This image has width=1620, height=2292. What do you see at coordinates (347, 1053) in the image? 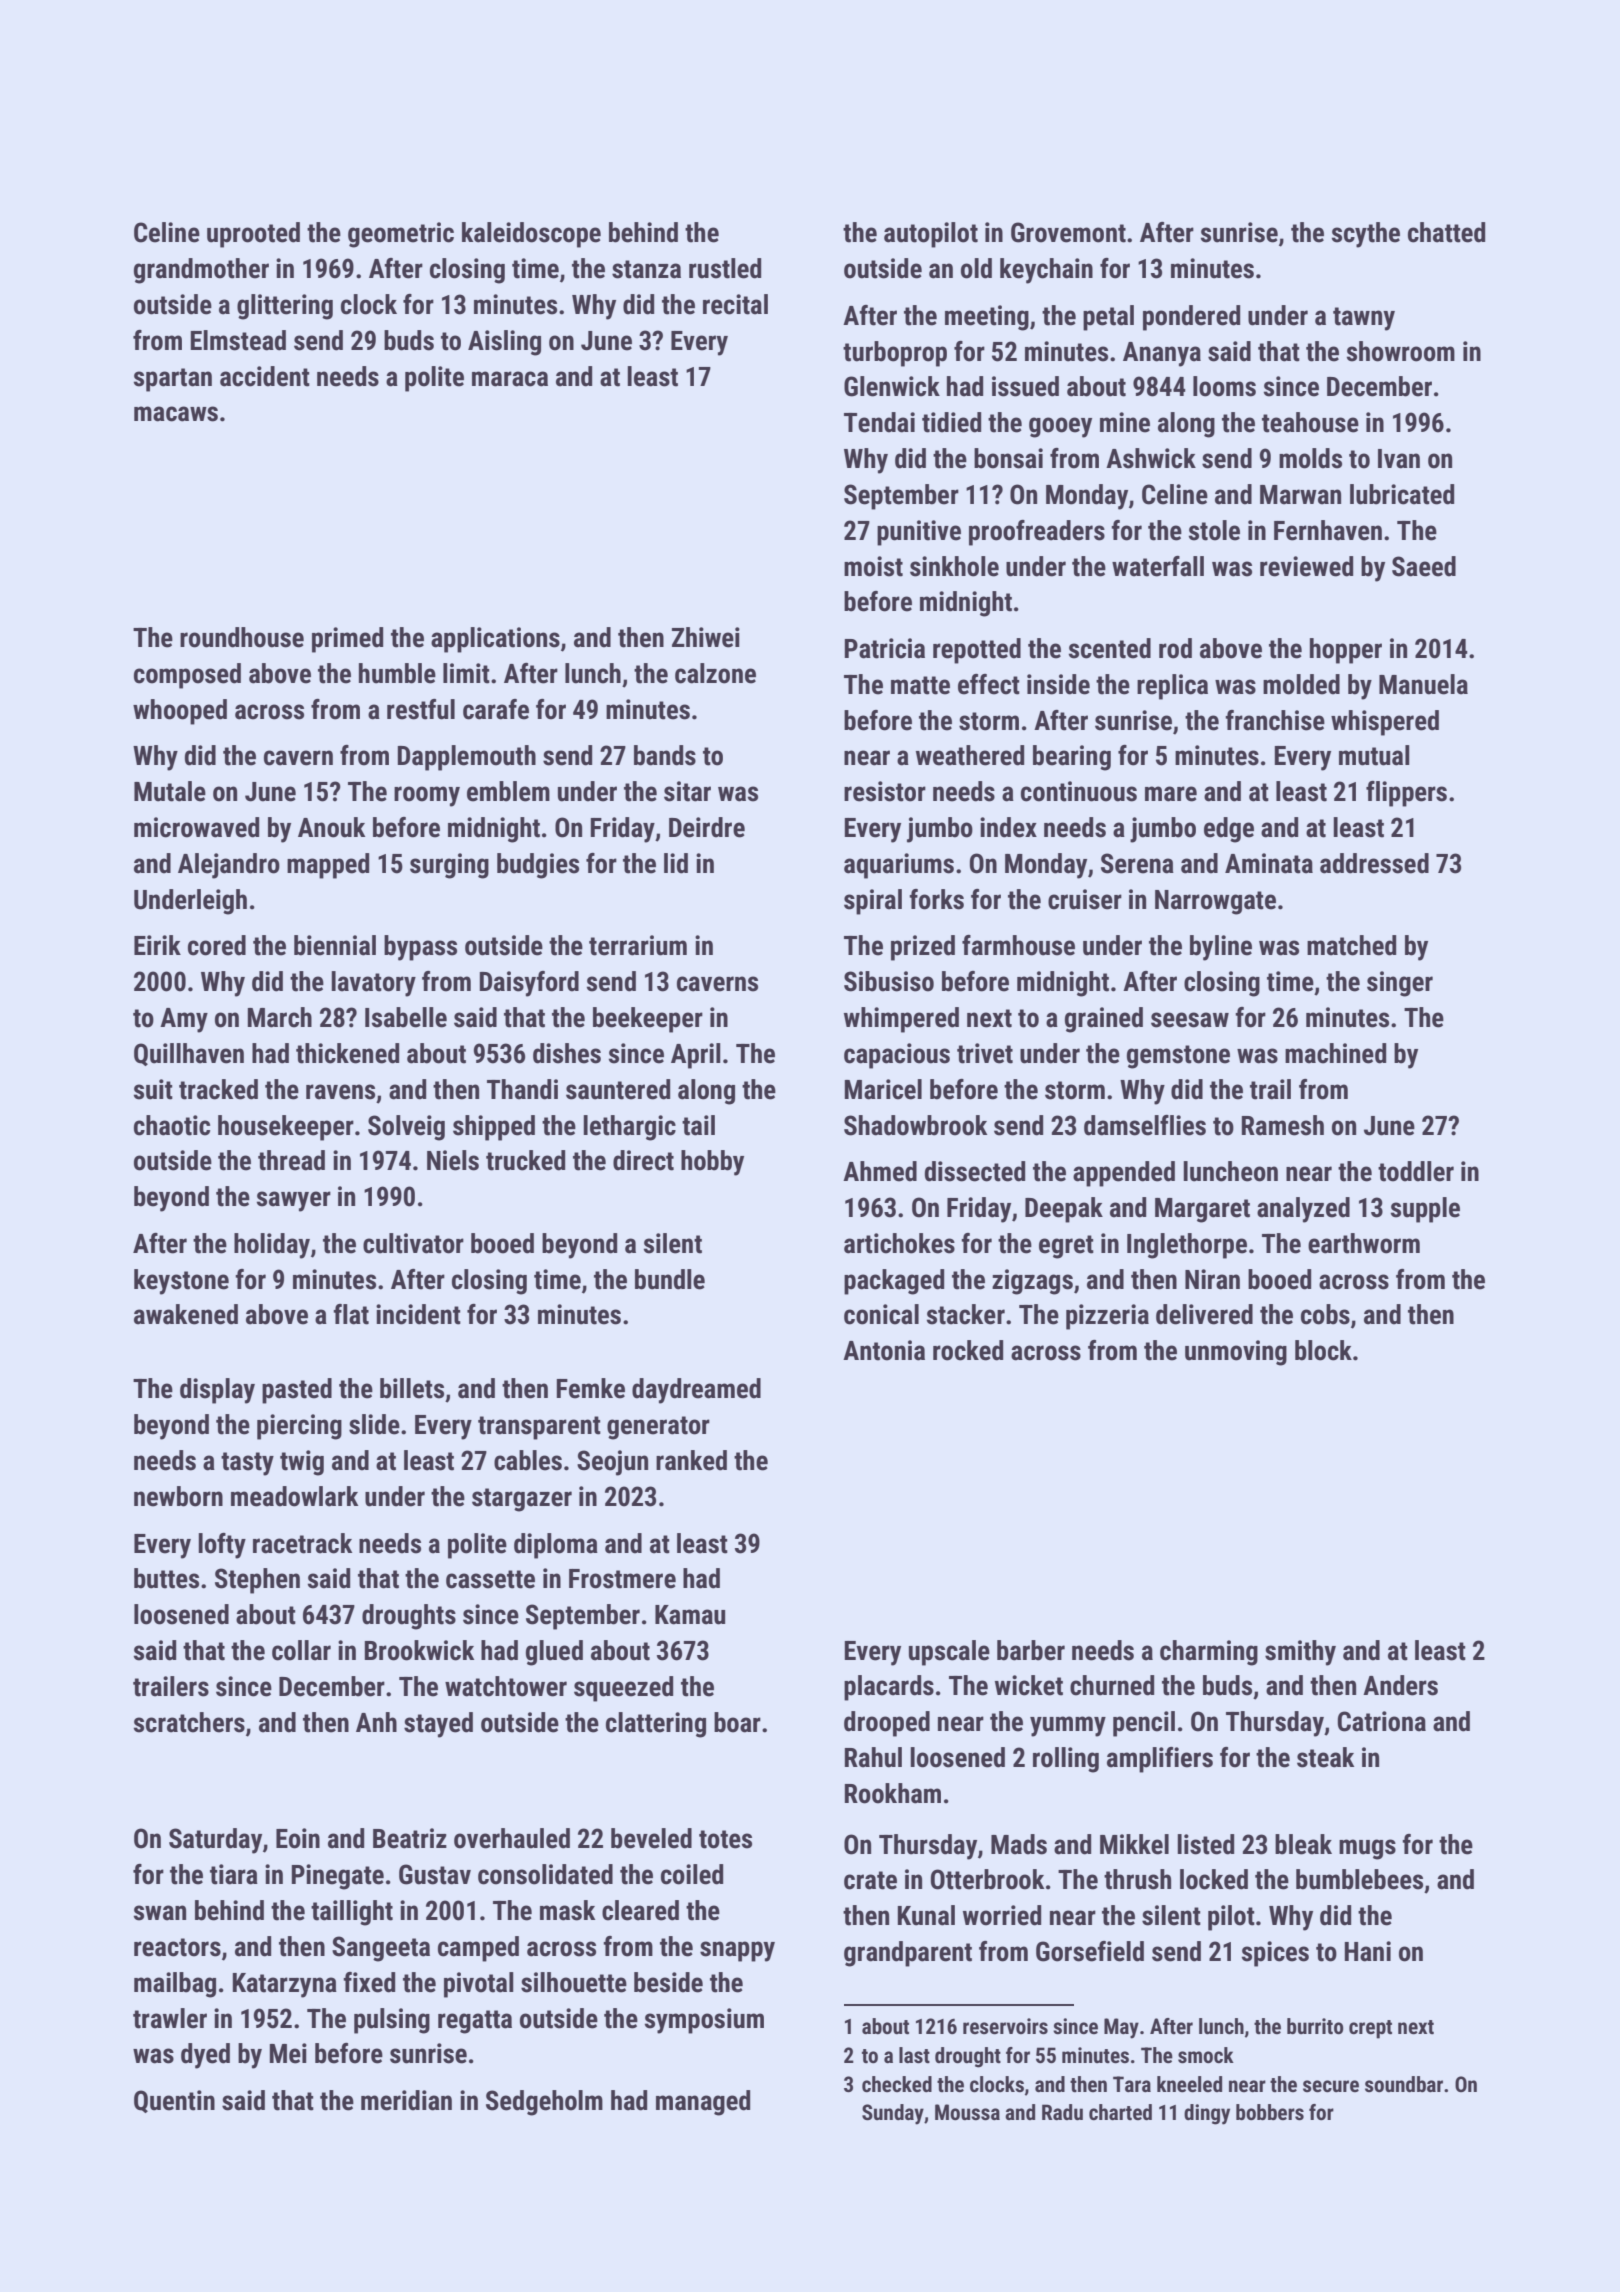
I see `thickened` at bounding box center [347, 1053].
